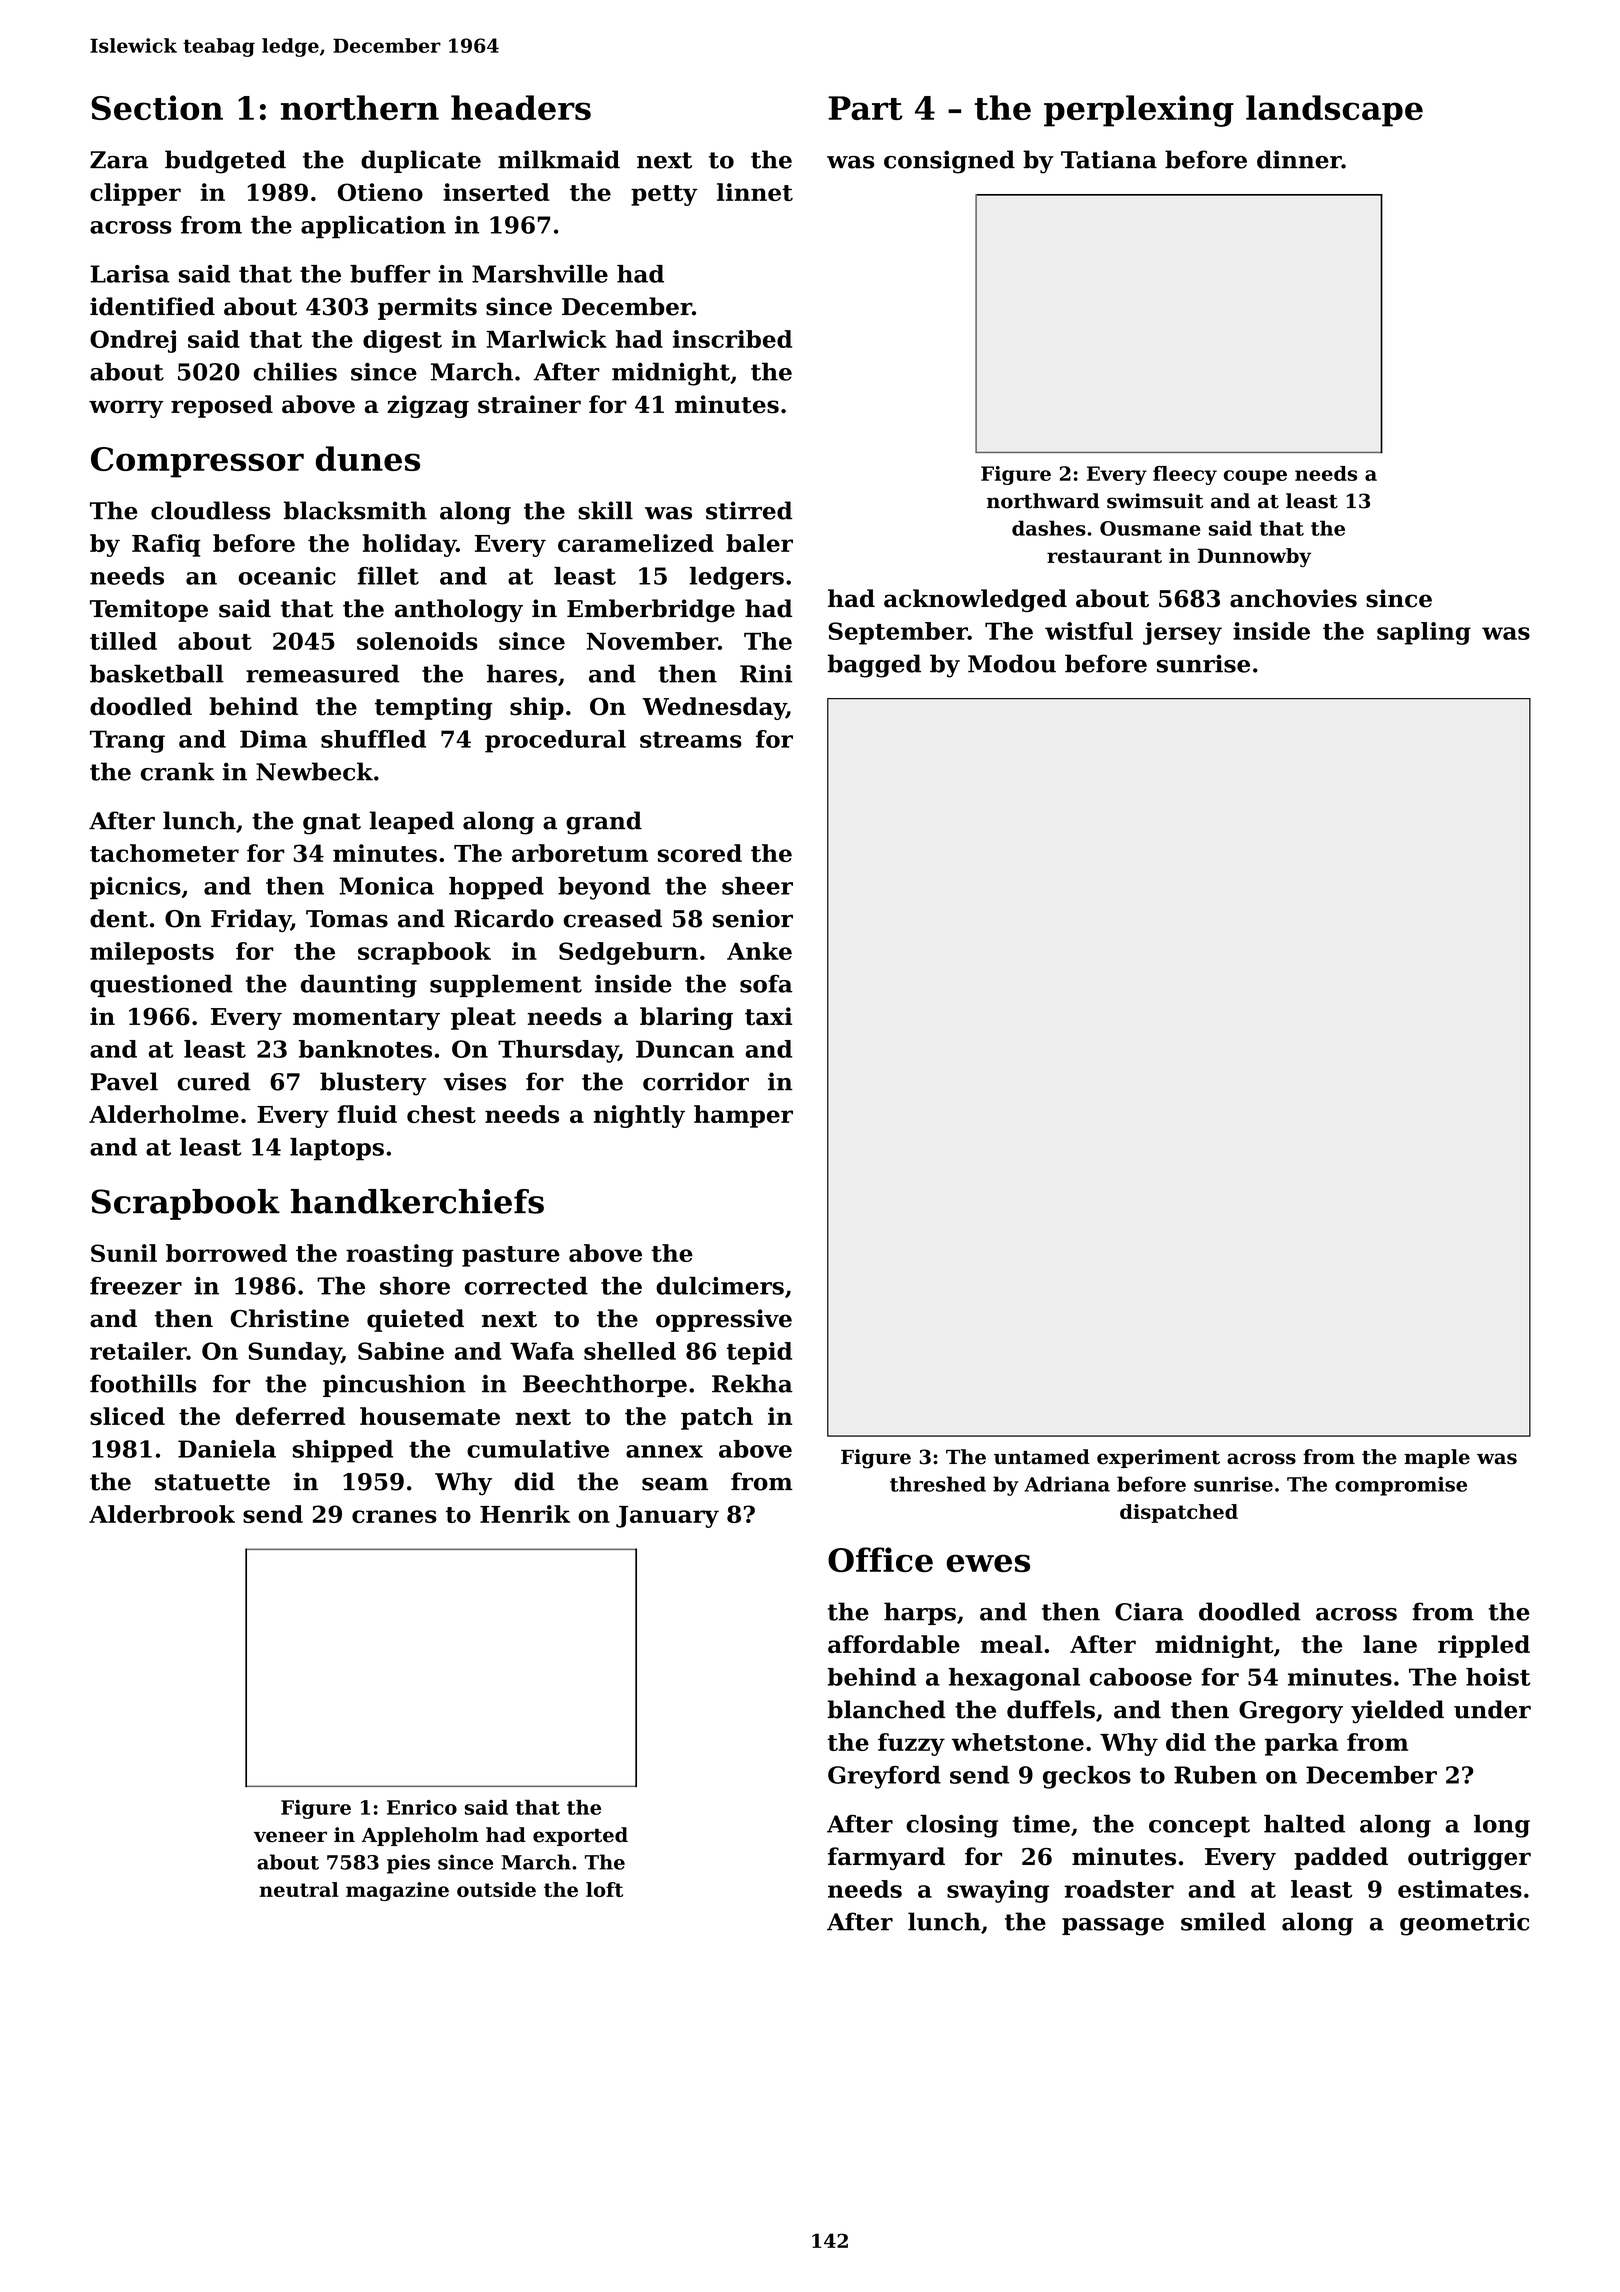 This screenshot has height=2292, width=1620. I want to click on Modou, so click(1012, 663).
